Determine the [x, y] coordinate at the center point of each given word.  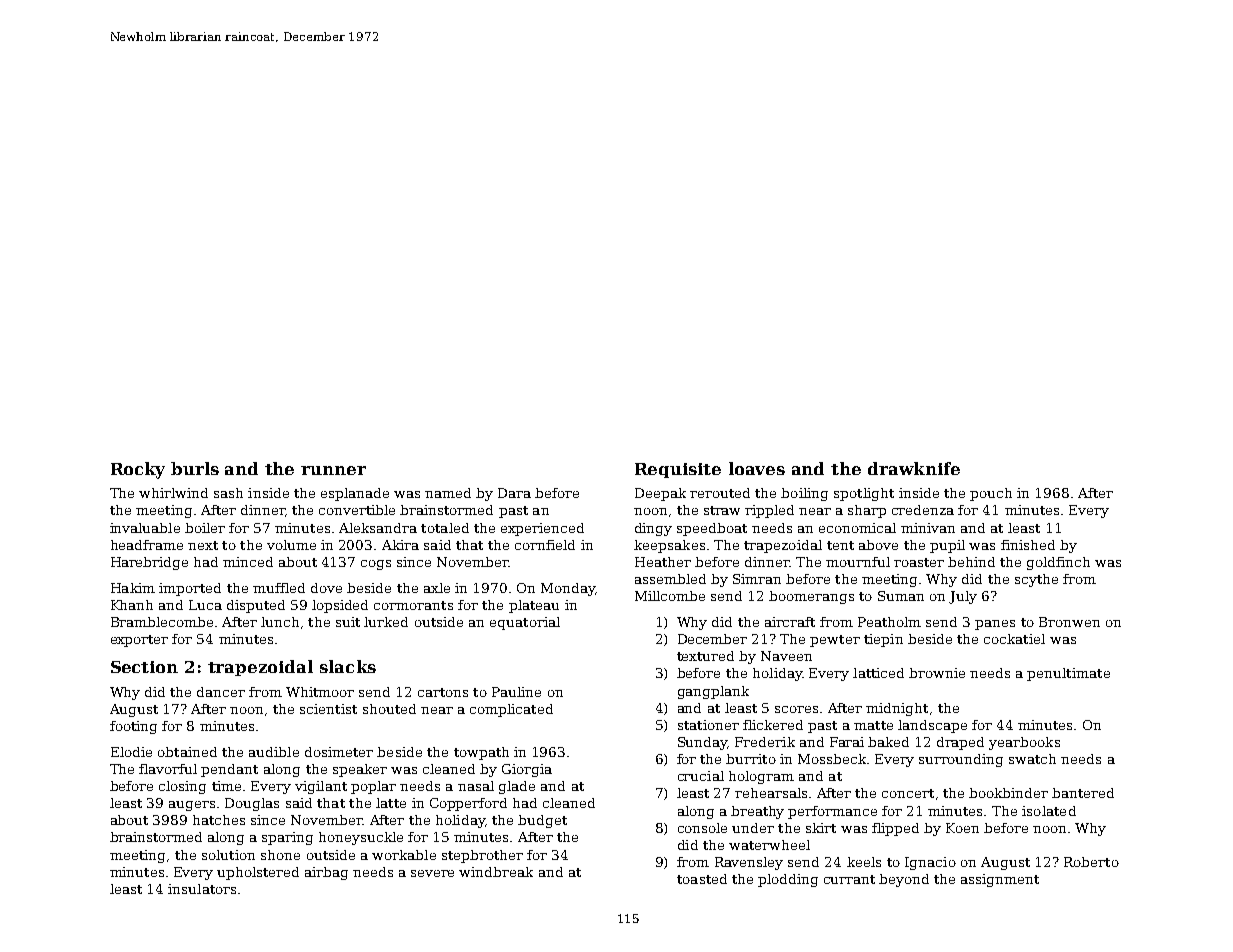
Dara [514, 493]
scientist [328, 709]
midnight [897, 709]
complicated [511, 710]
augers [192, 806]
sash [228, 493]
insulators [202, 889]
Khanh [132, 605]
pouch [991, 494]
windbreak [496, 872]
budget [542, 821]
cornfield [545, 545]
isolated [1049, 811]
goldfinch [1058, 563]
